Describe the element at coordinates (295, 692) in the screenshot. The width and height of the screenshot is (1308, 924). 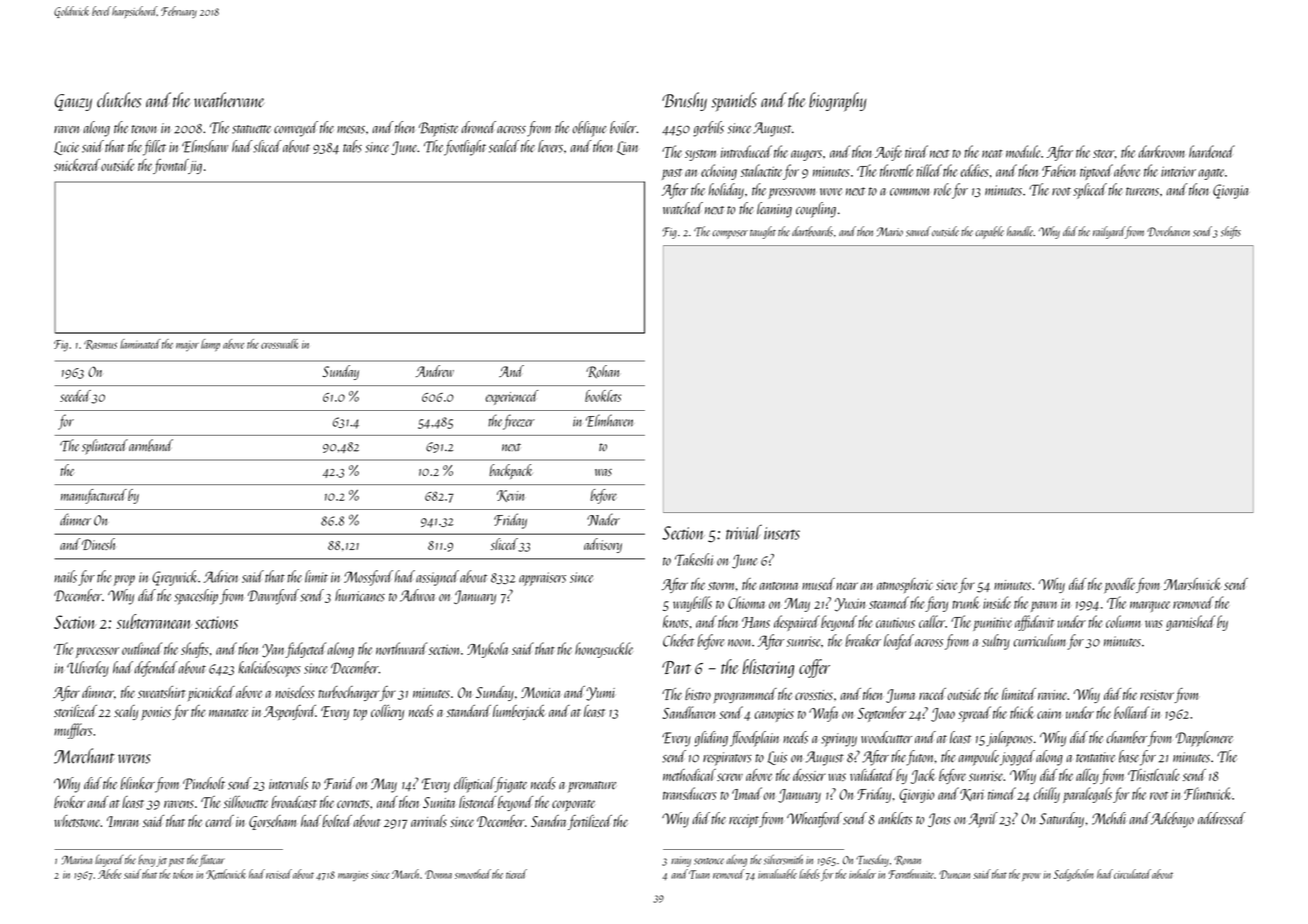
I see `noiseless` at that location.
